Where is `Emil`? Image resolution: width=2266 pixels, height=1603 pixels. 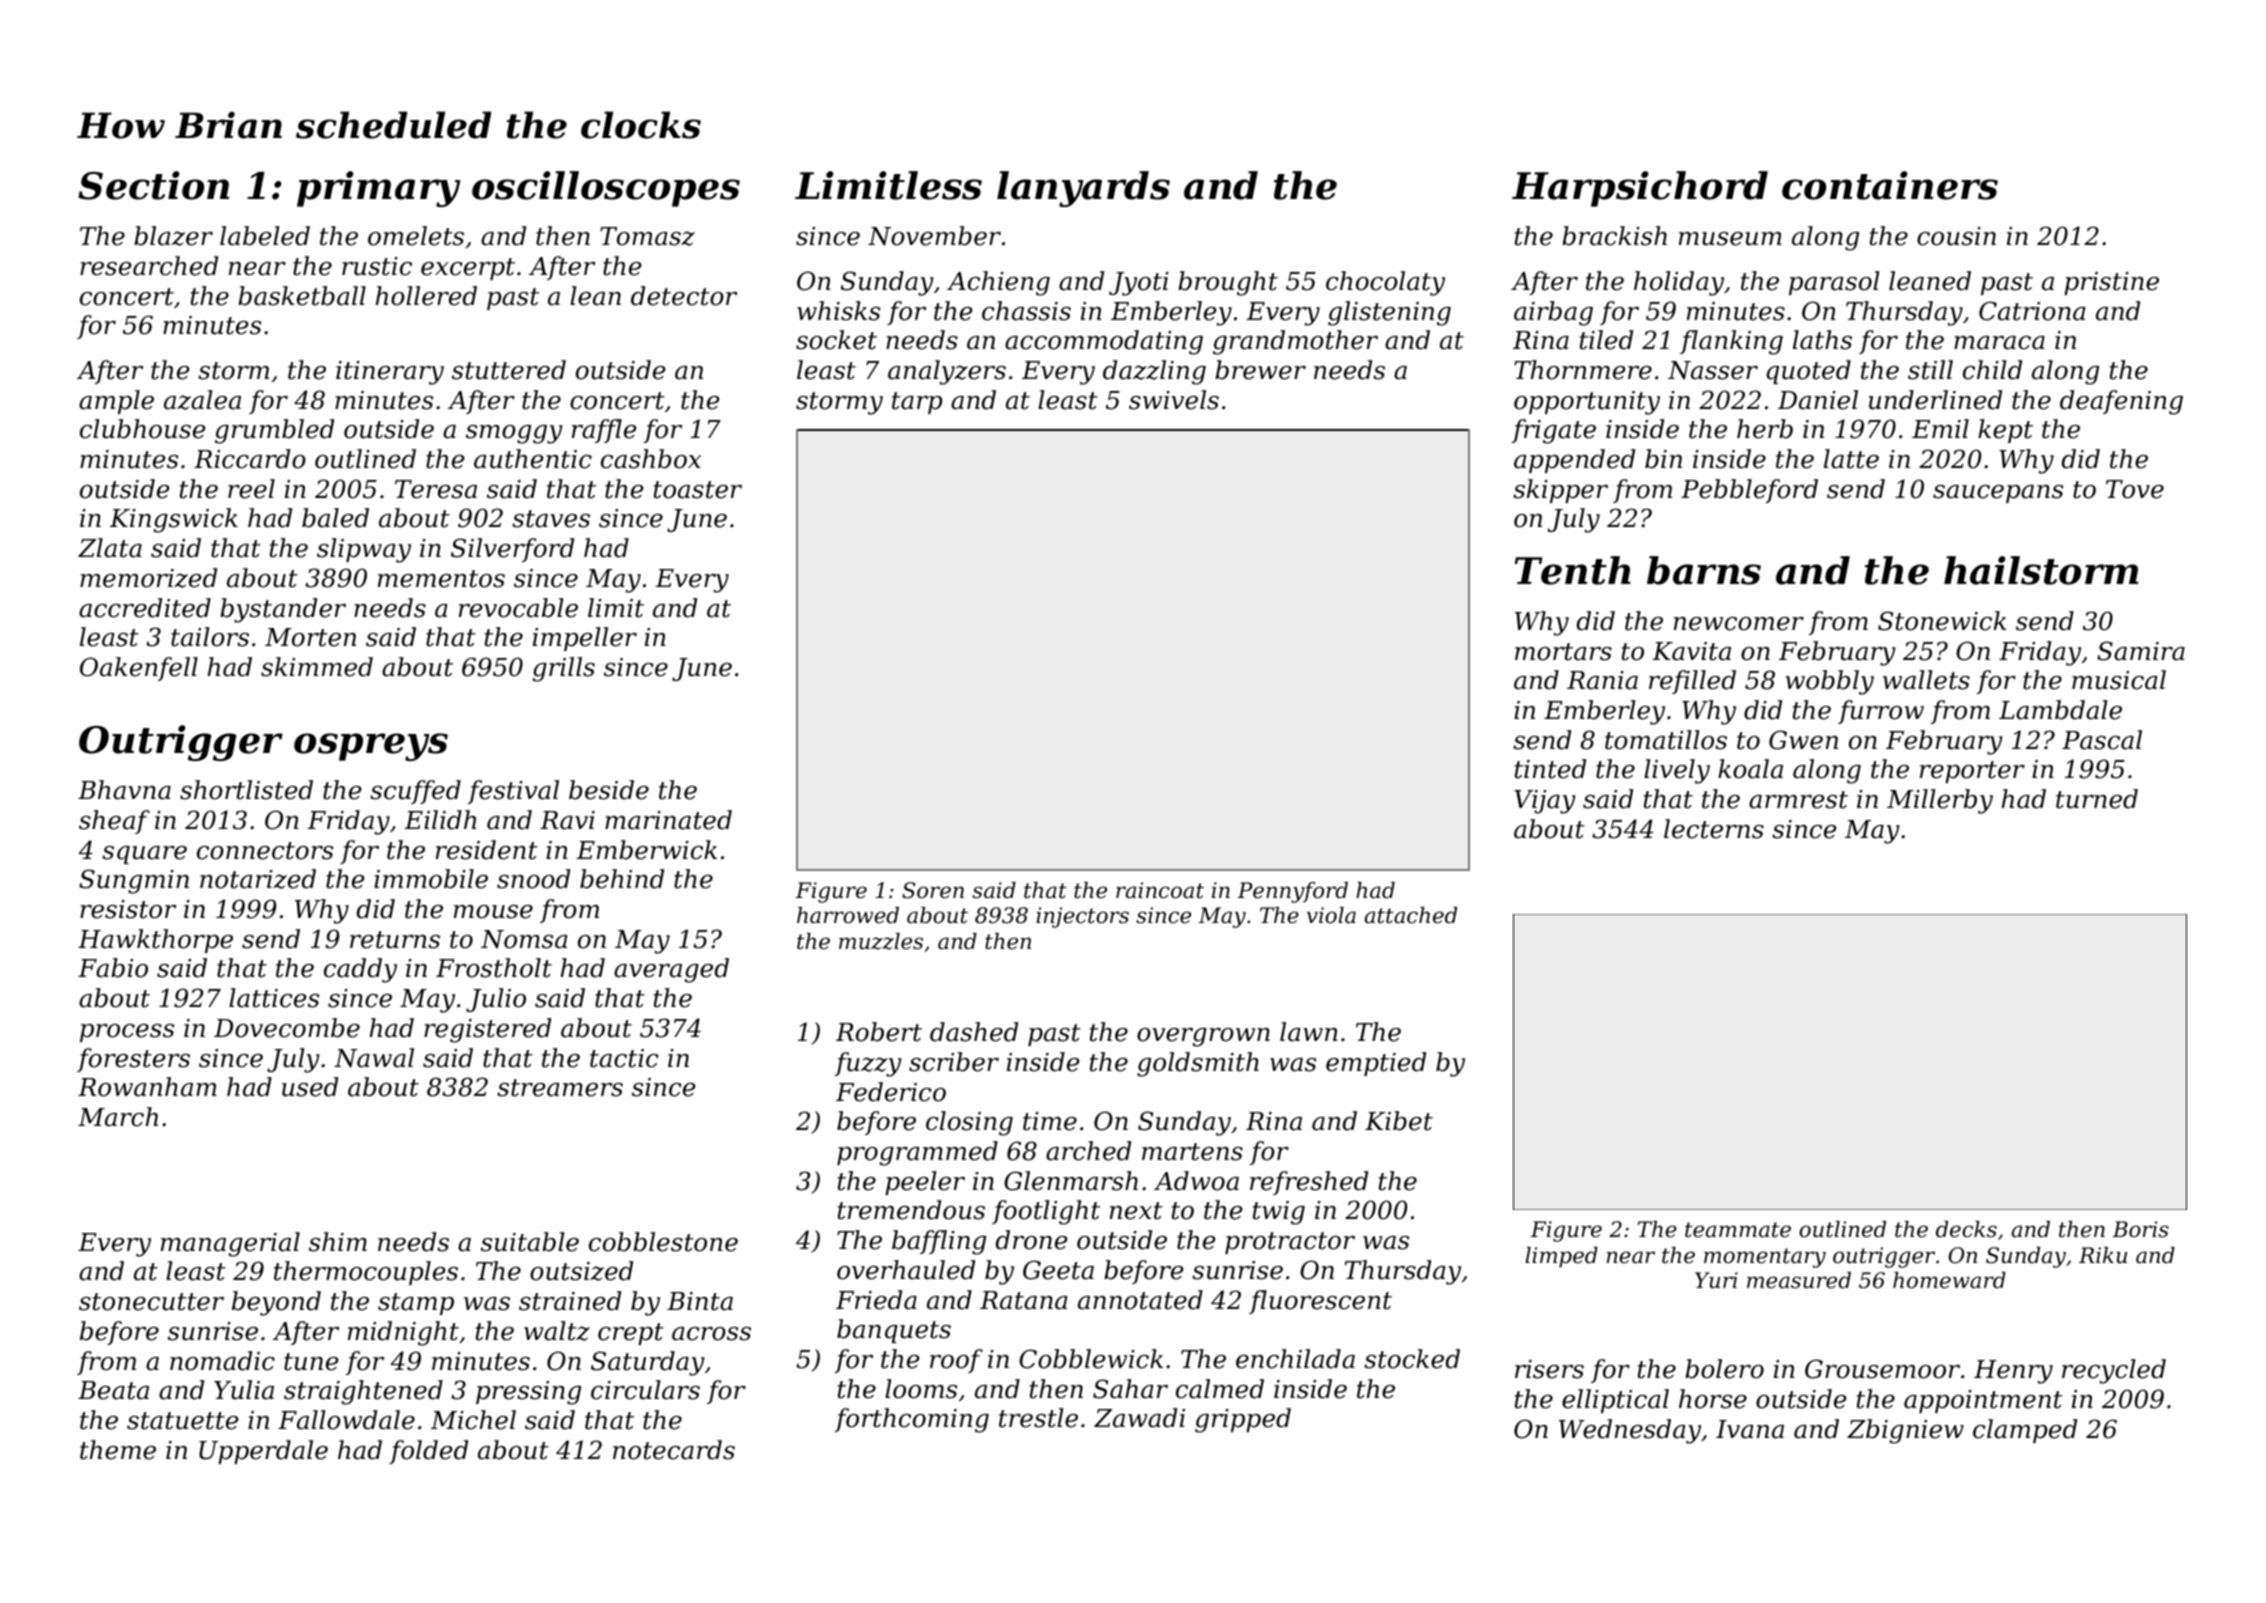
Emil is located at coordinates (1940, 428).
